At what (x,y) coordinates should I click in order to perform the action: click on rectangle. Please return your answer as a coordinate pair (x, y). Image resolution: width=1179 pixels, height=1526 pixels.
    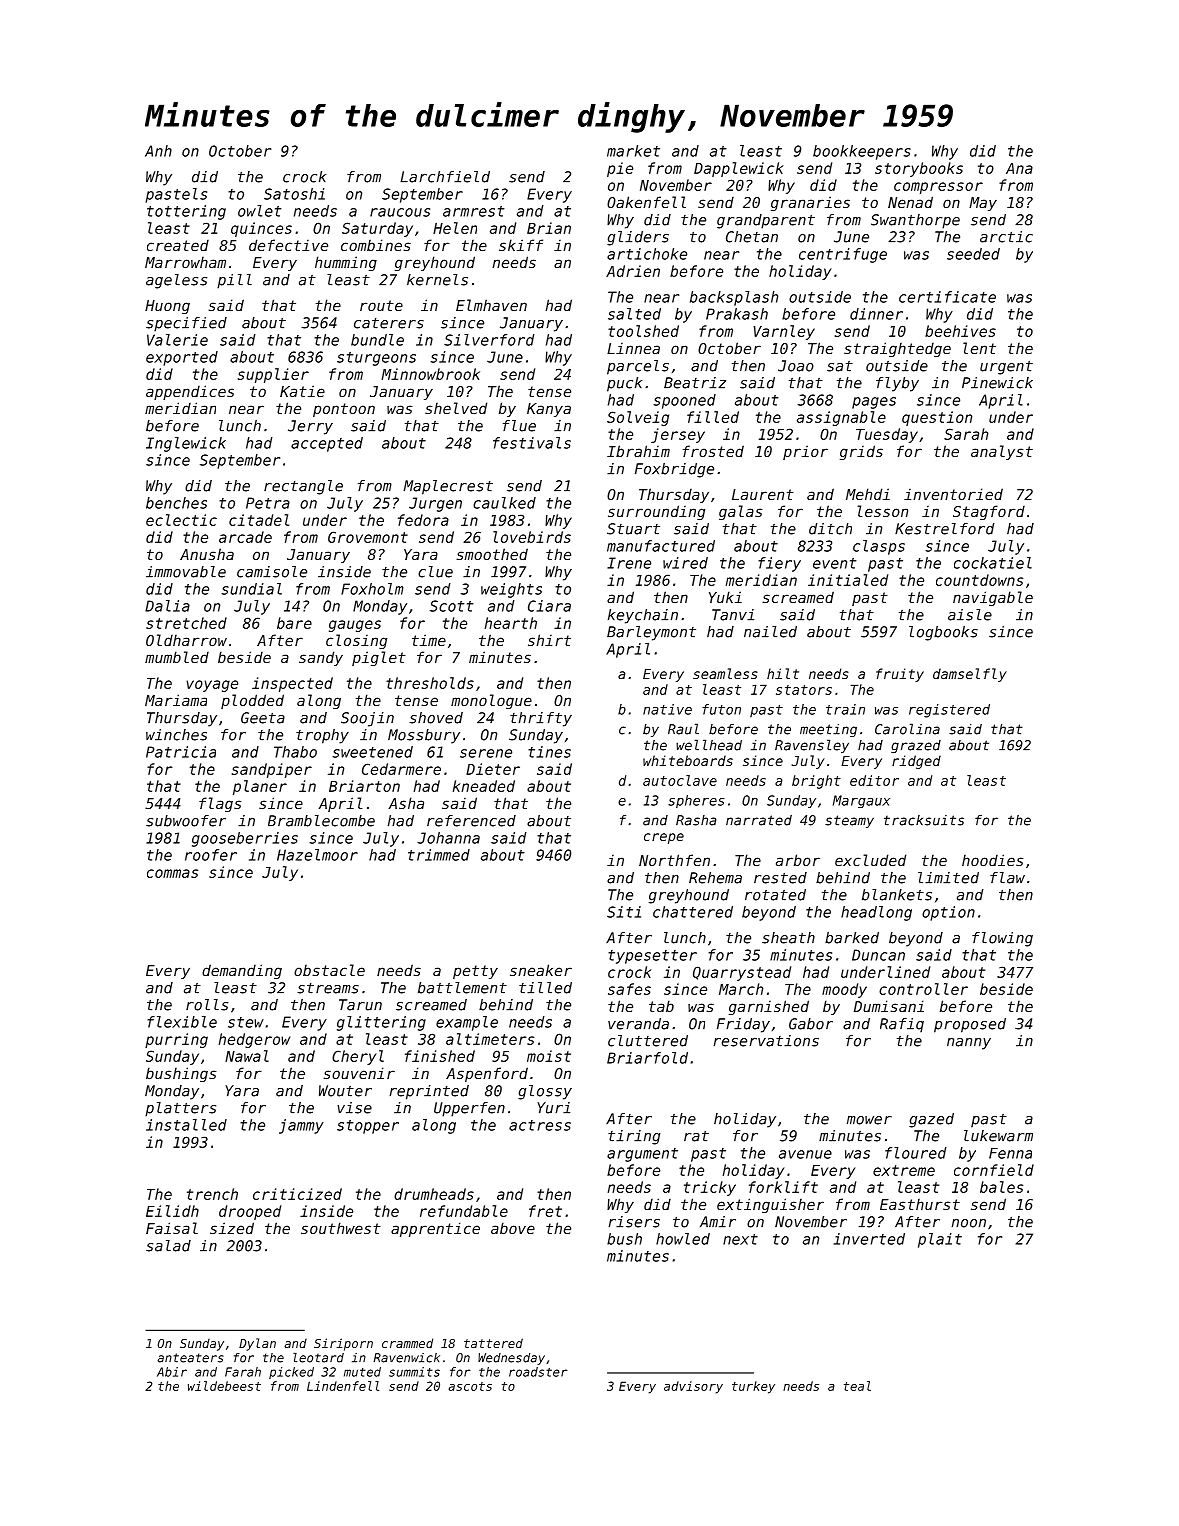
    Looking at the image, I should click on (303, 487).
